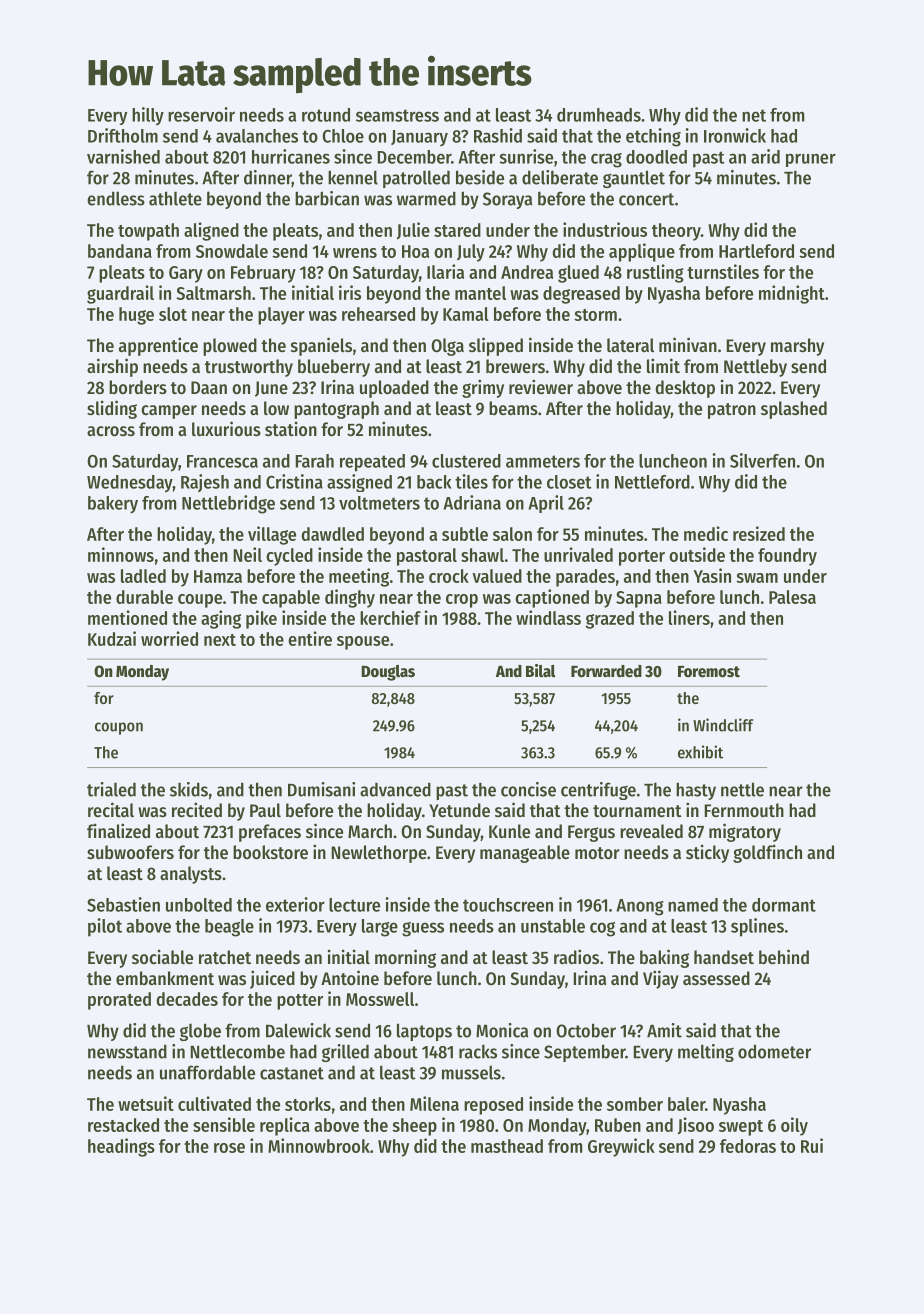  I want to click on sunrise, so click(526, 156).
